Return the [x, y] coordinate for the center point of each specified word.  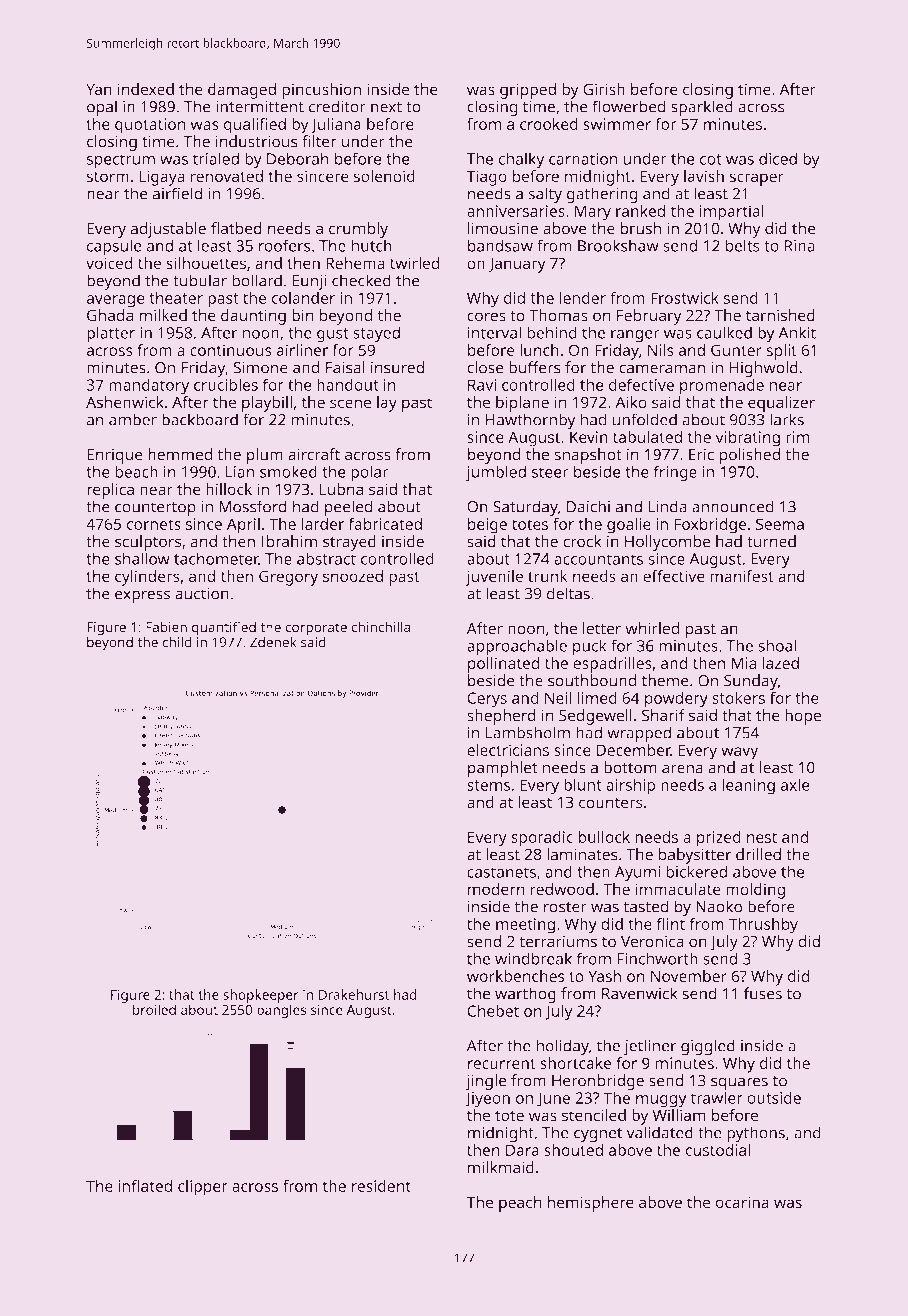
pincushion [321, 91]
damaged [242, 91]
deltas [568, 593]
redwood [562, 889]
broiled [154, 1009]
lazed [780, 663]
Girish [604, 89]
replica [110, 491]
